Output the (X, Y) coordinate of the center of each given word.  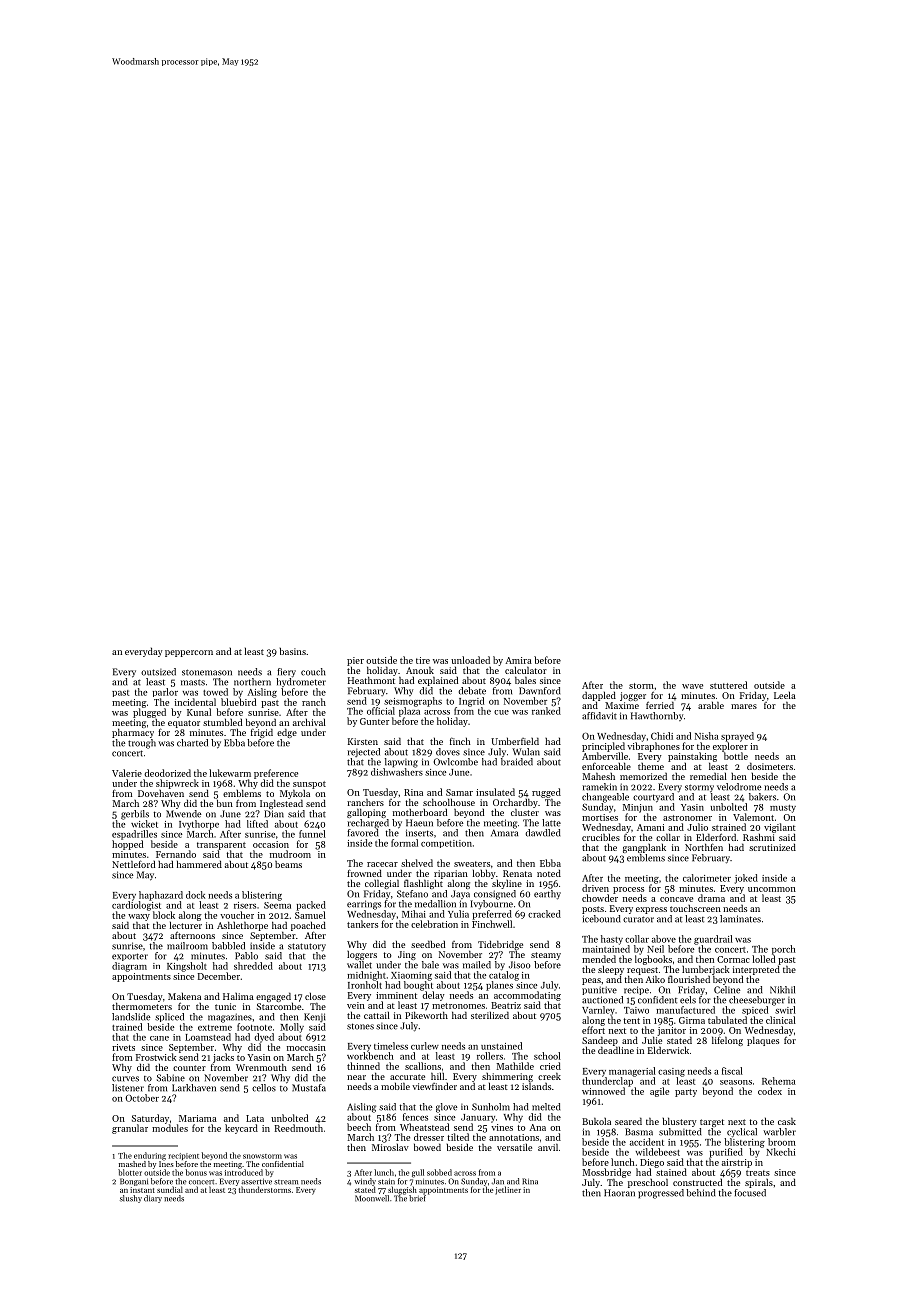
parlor (165, 692)
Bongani (134, 1182)
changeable (605, 798)
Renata (517, 873)
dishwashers (397, 772)
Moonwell (372, 1198)
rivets (123, 1047)
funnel (312, 834)
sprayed (737, 737)
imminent (396, 995)
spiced (755, 1010)
